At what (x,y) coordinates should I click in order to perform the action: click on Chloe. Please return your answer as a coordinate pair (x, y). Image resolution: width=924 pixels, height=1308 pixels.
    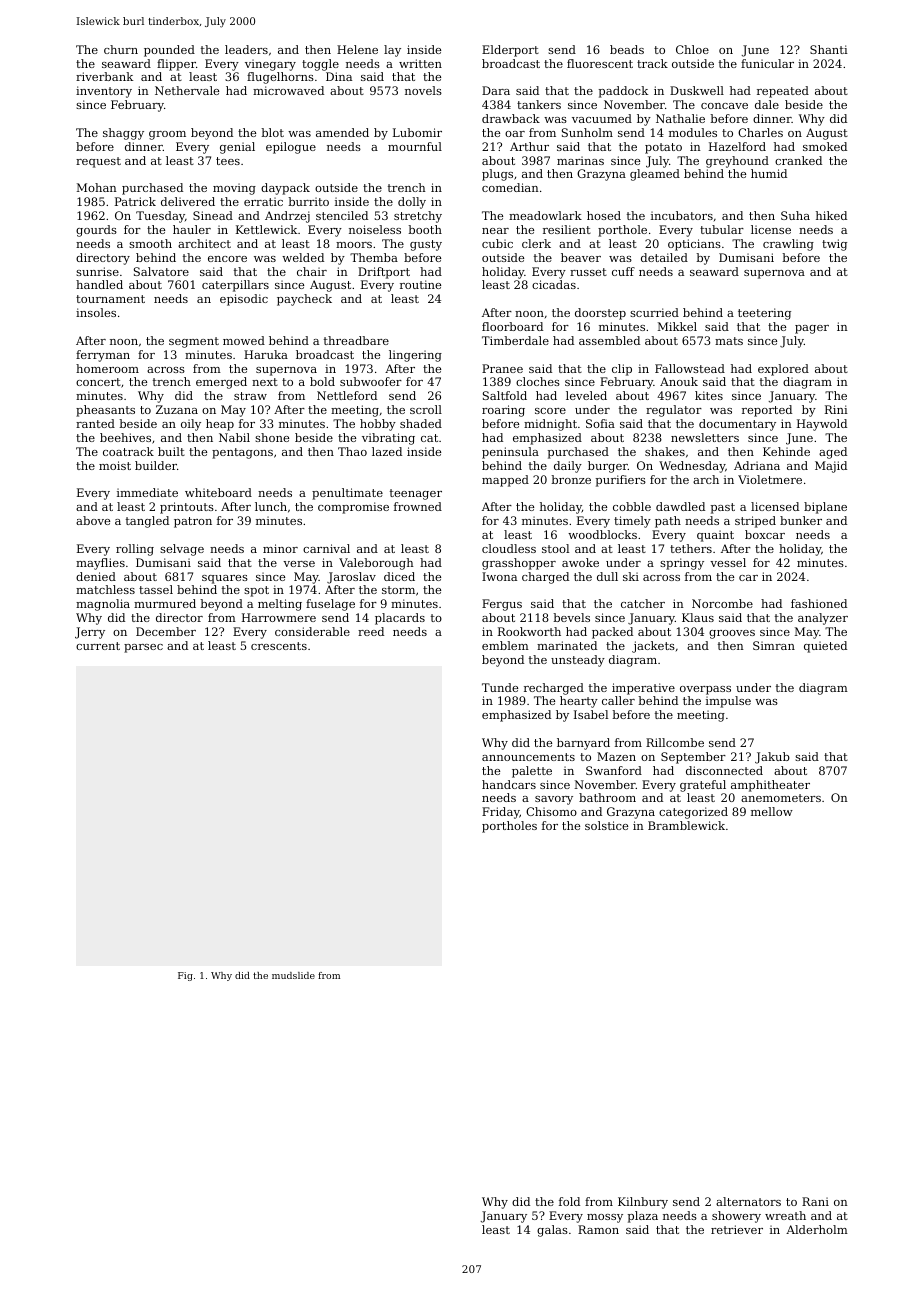
    Looking at the image, I should click on (692, 49).
